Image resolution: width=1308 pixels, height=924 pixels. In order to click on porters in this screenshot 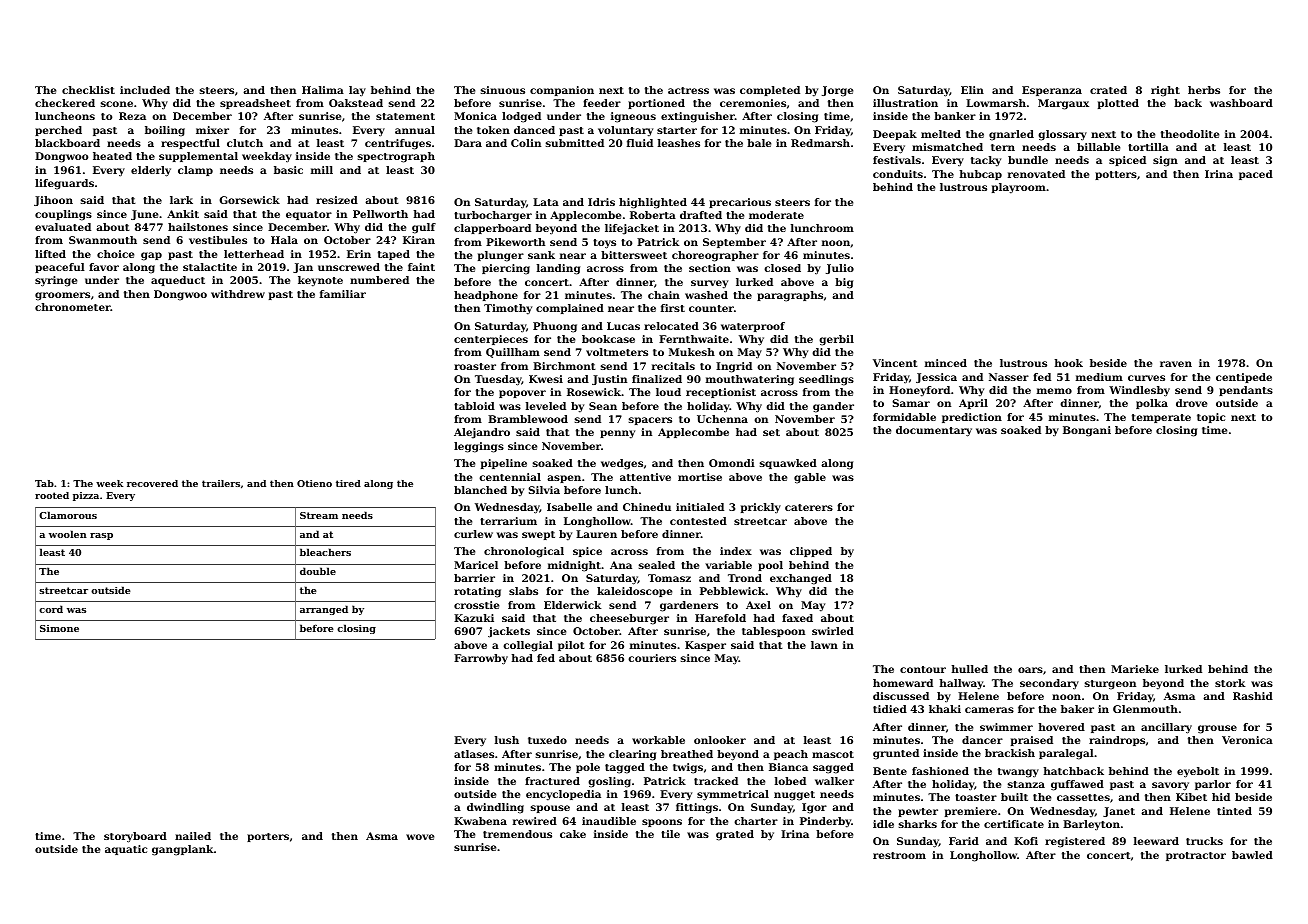, I will do `click(268, 837)`.
